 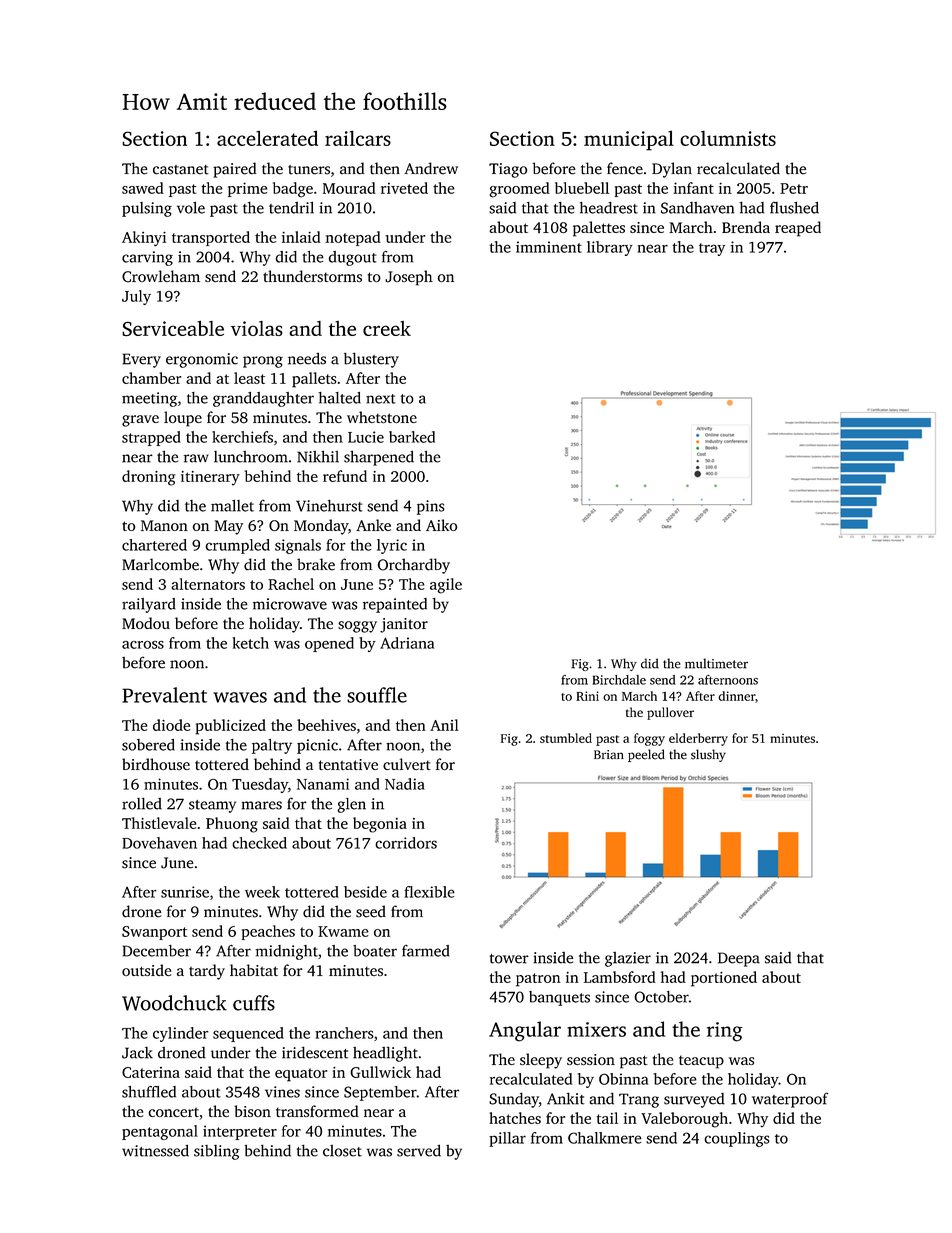 What do you see at coordinates (317, 746) in the document?
I see `picnic` at bounding box center [317, 746].
